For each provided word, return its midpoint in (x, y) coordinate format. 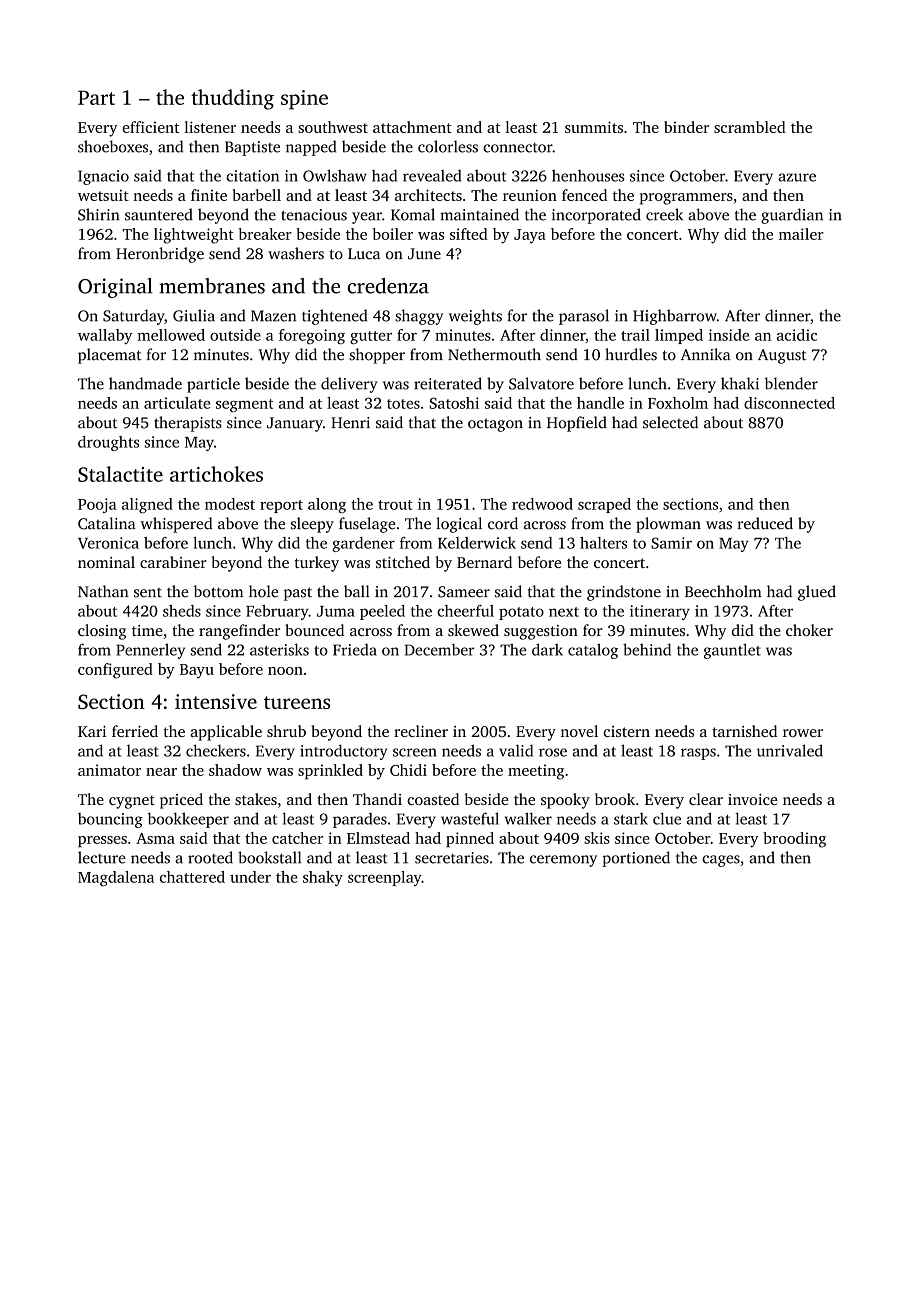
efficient (151, 127)
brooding (794, 840)
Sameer (464, 592)
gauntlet (732, 651)
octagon (495, 425)
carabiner (173, 562)
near (161, 772)
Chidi (408, 770)
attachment (412, 127)
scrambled (750, 127)
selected (670, 422)
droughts (108, 443)
